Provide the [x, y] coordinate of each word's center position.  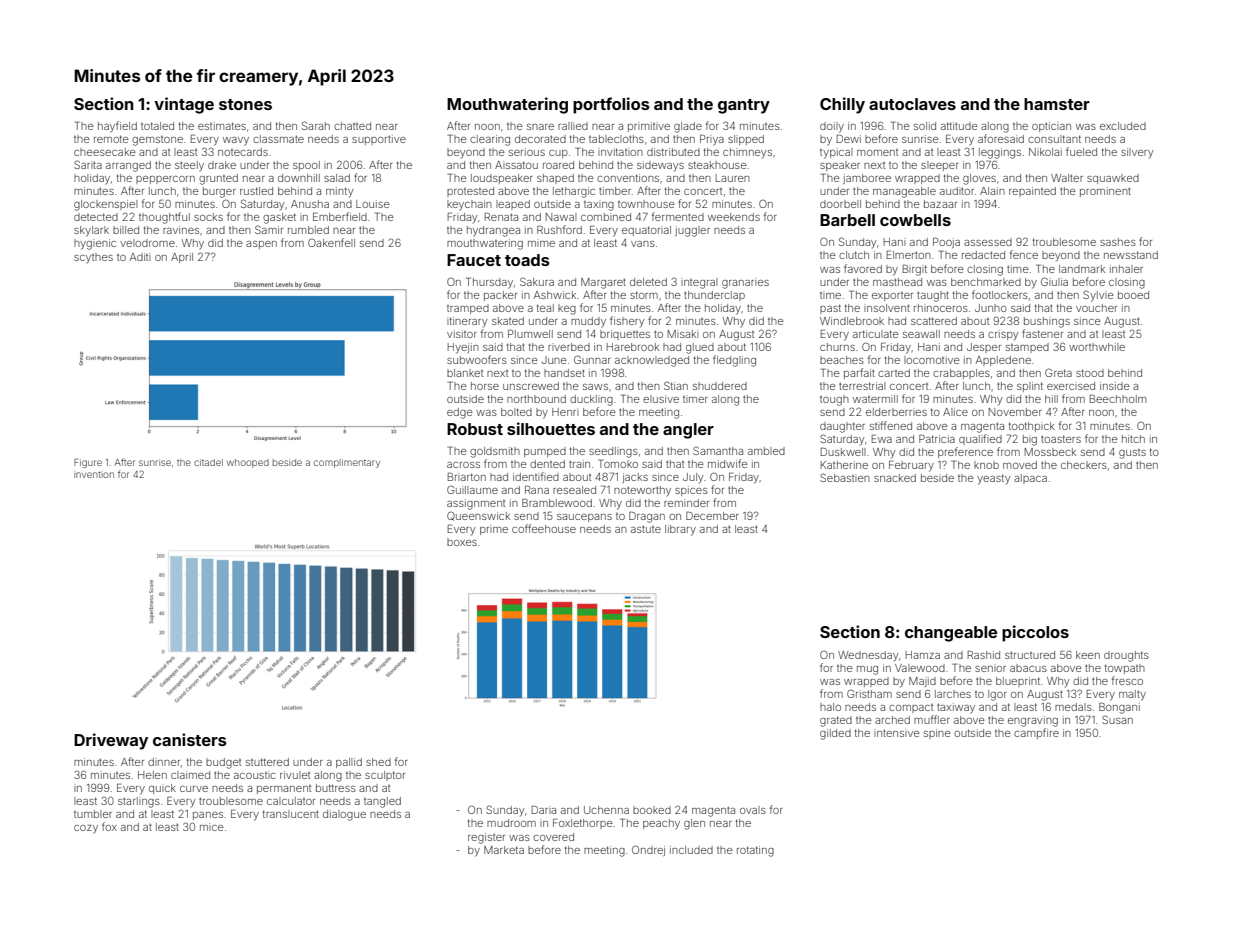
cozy [86, 829]
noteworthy [642, 491]
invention [94, 474]
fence [1024, 254]
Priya [712, 140]
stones [245, 104]
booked [652, 810]
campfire [1036, 733]
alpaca [1030, 479]
